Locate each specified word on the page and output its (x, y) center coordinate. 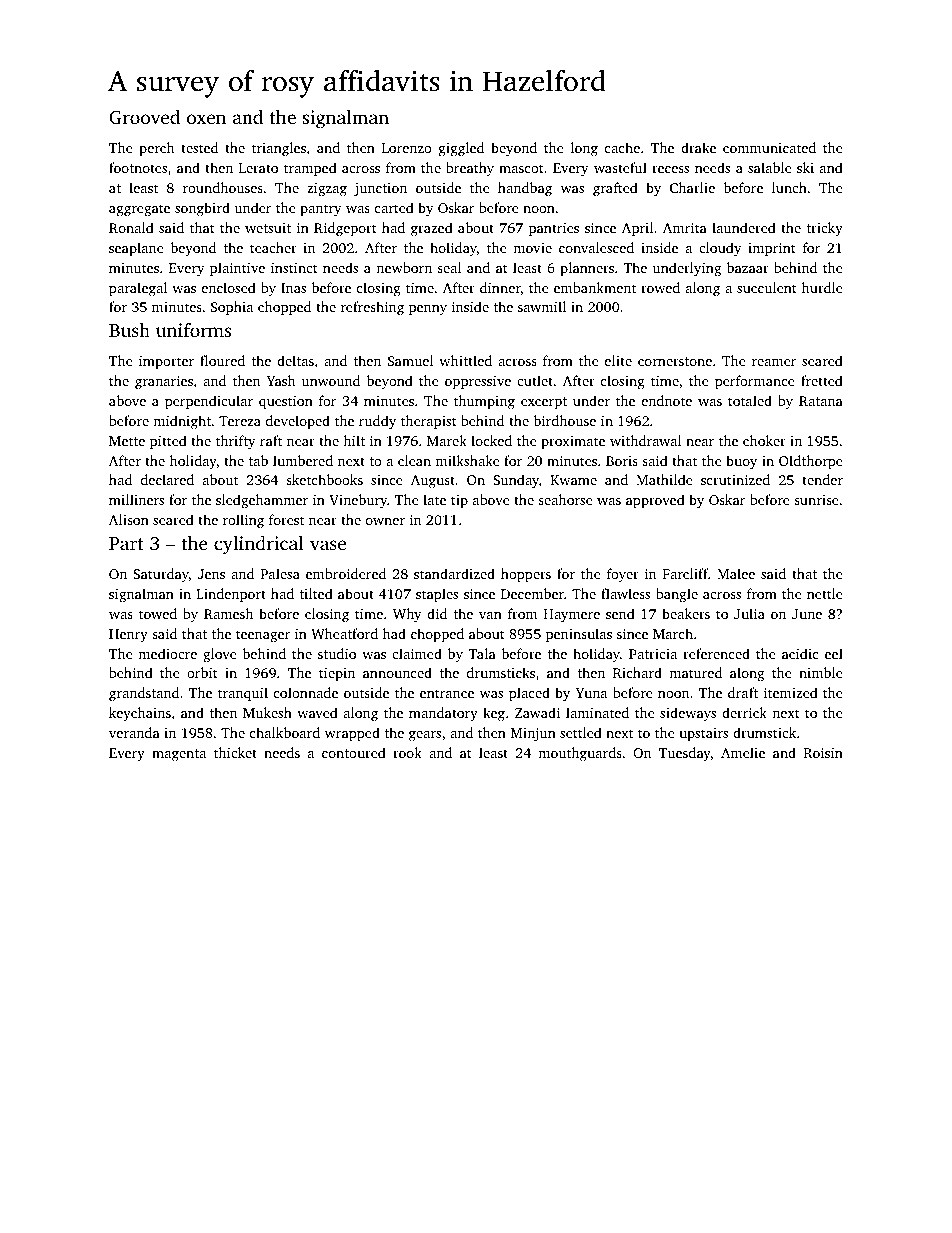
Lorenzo (407, 148)
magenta (179, 755)
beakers (686, 613)
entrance (447, 693)
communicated (769, 147)
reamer (774, 362)
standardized (454, 573)
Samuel (410, 360)
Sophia (232, 308)
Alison (129, 519)
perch (157, 149)
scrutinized (735, 479)
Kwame (573, 480)
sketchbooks (324, 479)
